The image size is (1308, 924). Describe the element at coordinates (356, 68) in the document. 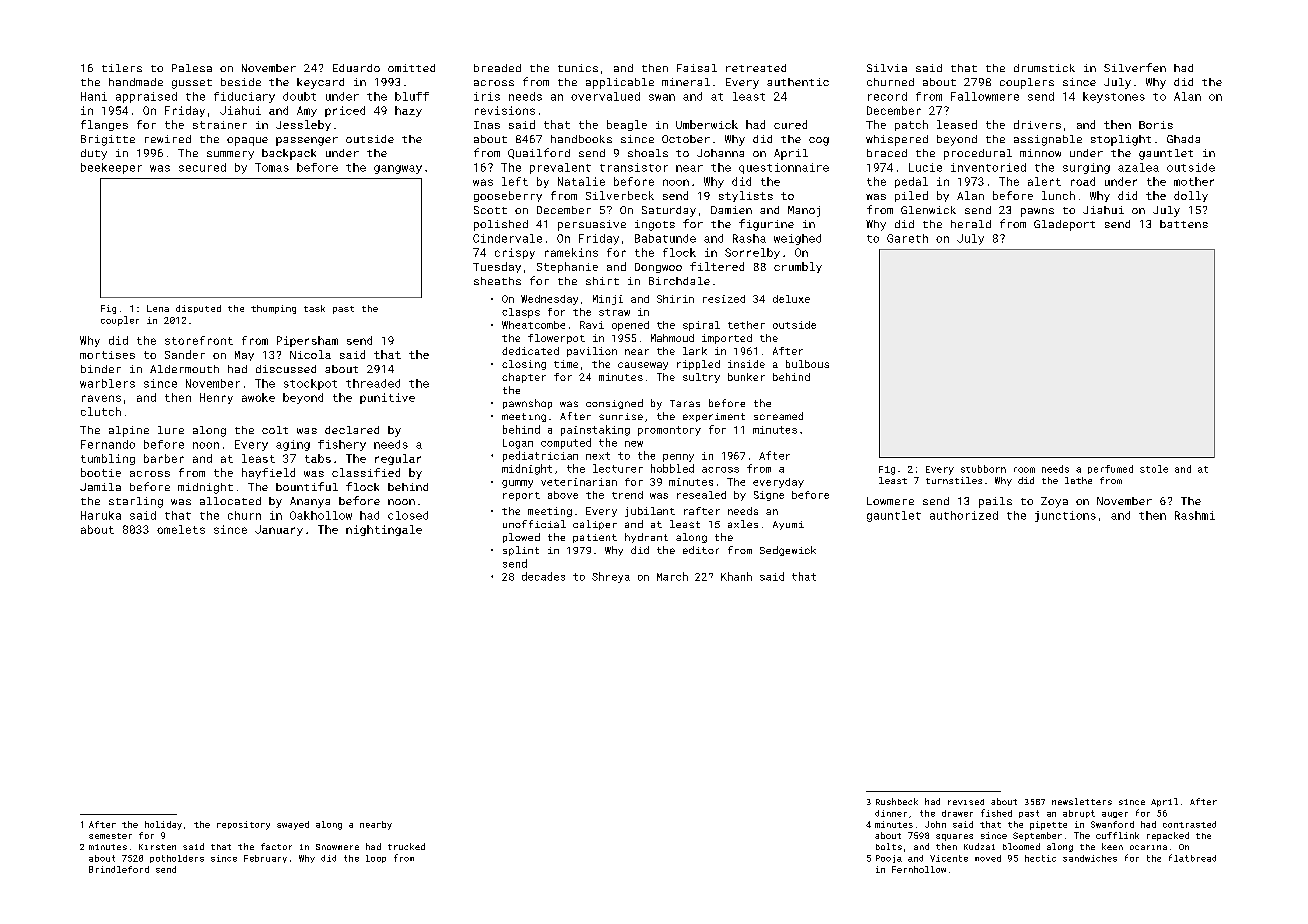

I see `Eduardo` at that location.
